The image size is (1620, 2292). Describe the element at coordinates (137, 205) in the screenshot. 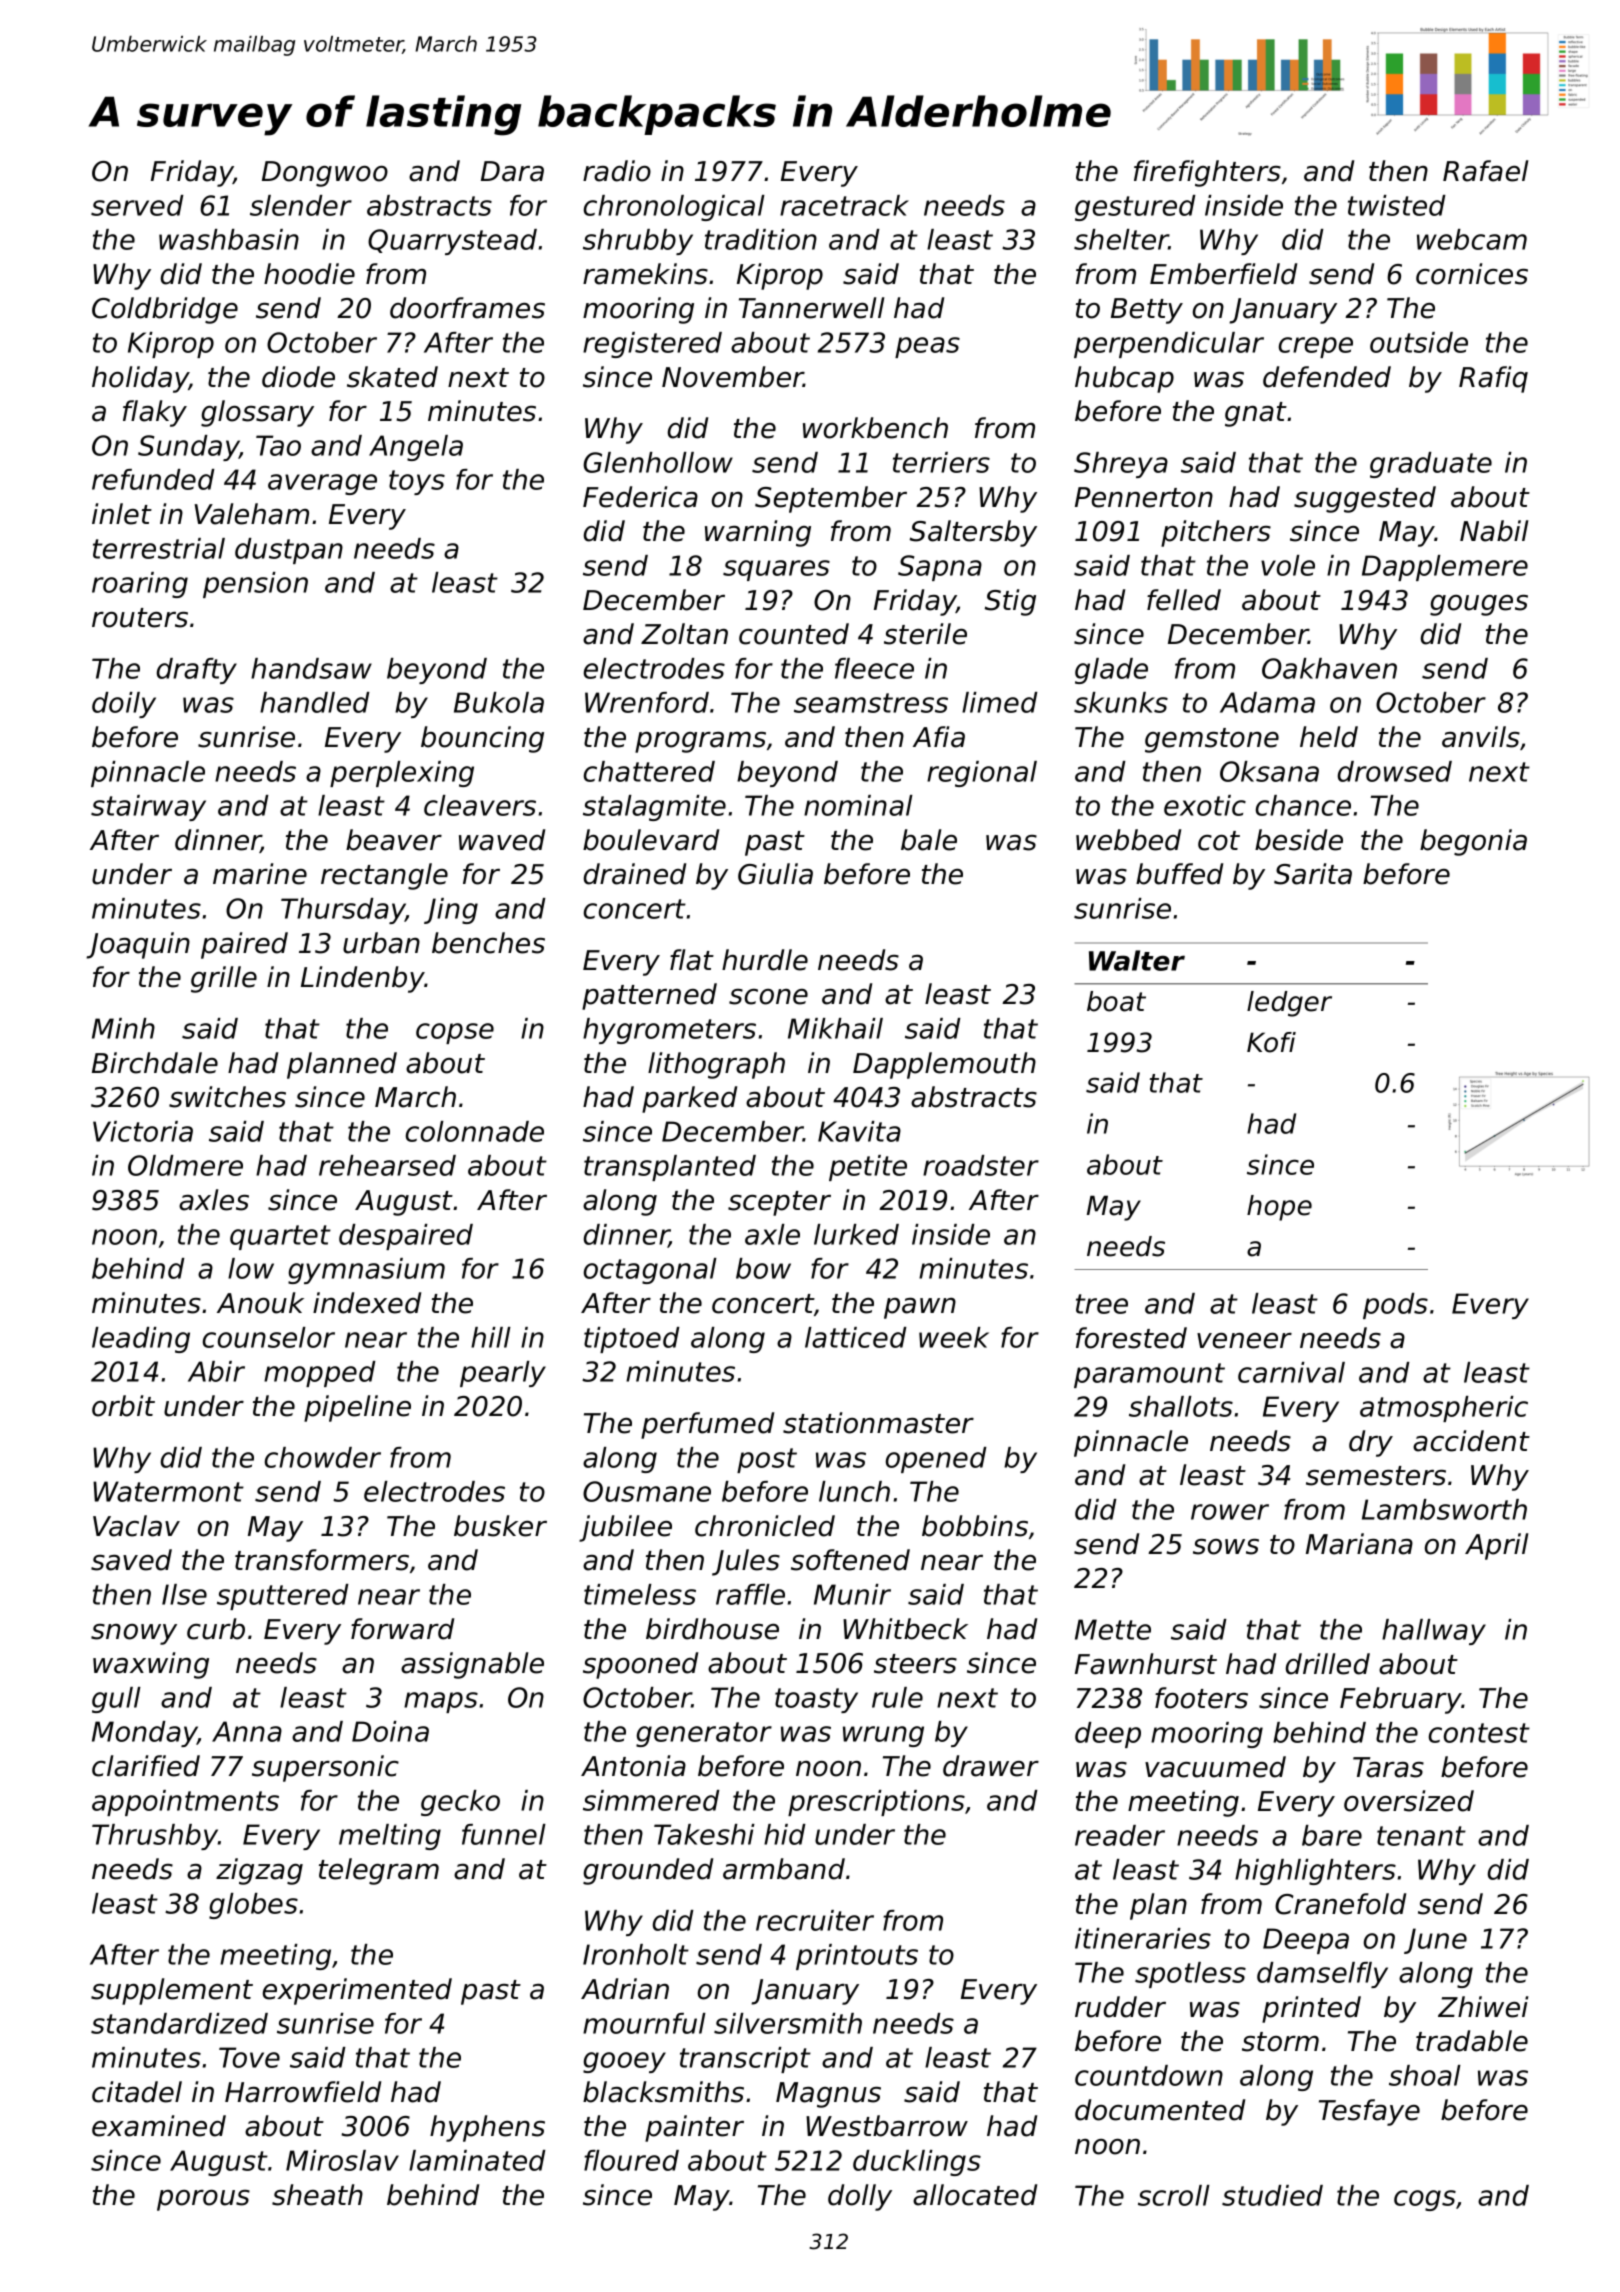

I see `served` at that location.
